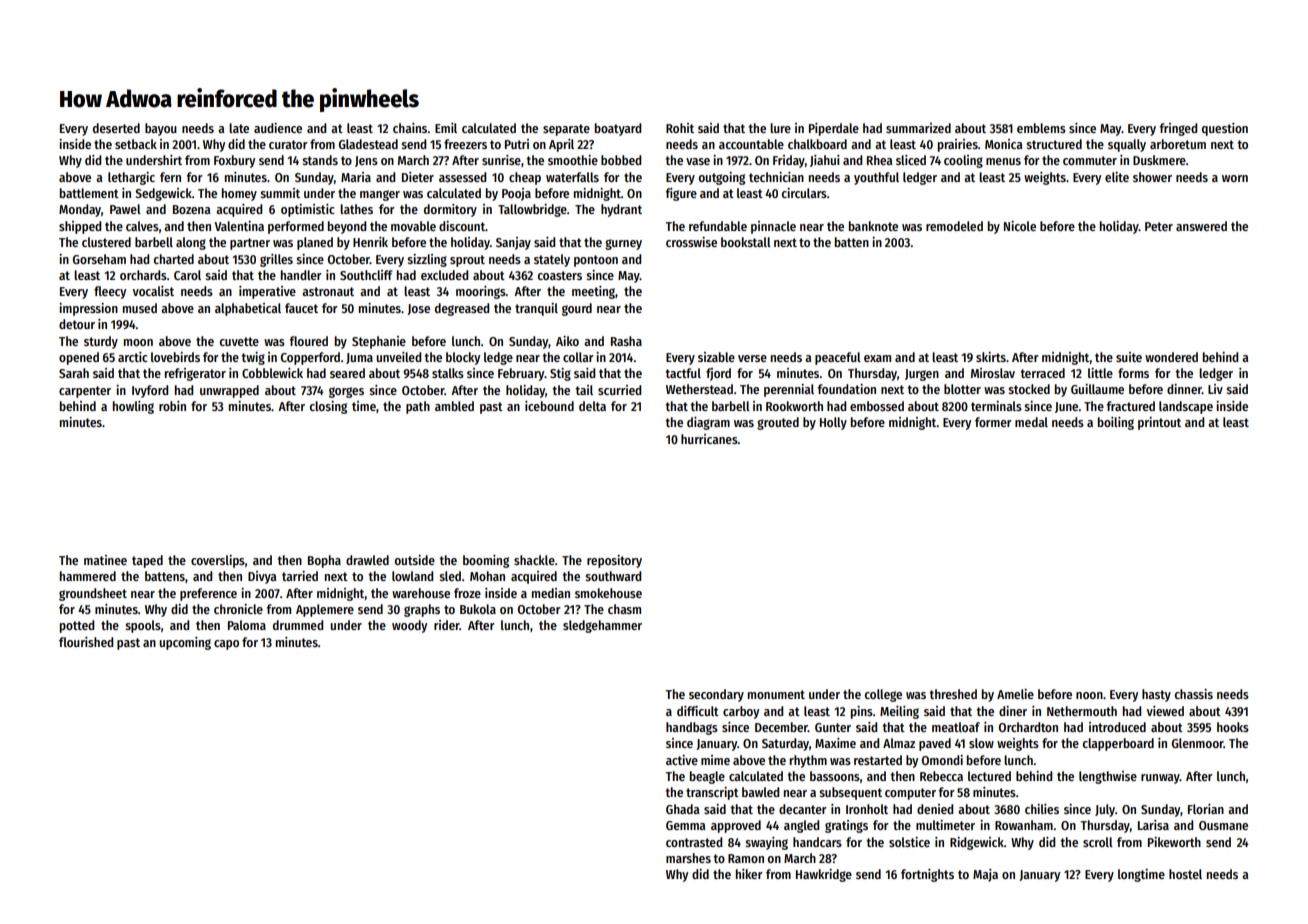 Image resolution: width=1308 pixels, height=924 pixels. Describe the element at coordinates (688, 858) in the screenshot. I see `marshes` at that location.
